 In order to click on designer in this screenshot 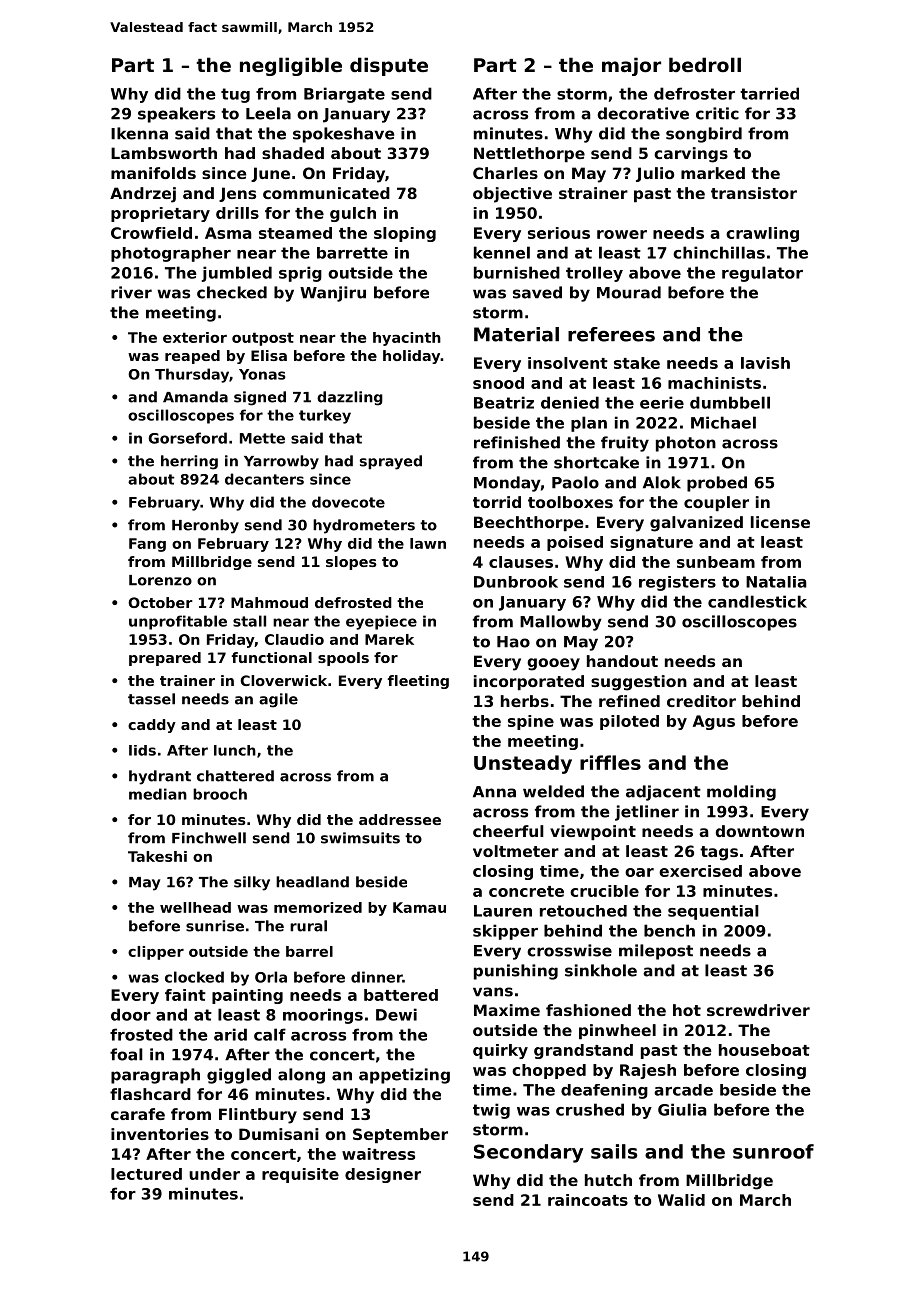, I will do `click(383, 1175)`.
